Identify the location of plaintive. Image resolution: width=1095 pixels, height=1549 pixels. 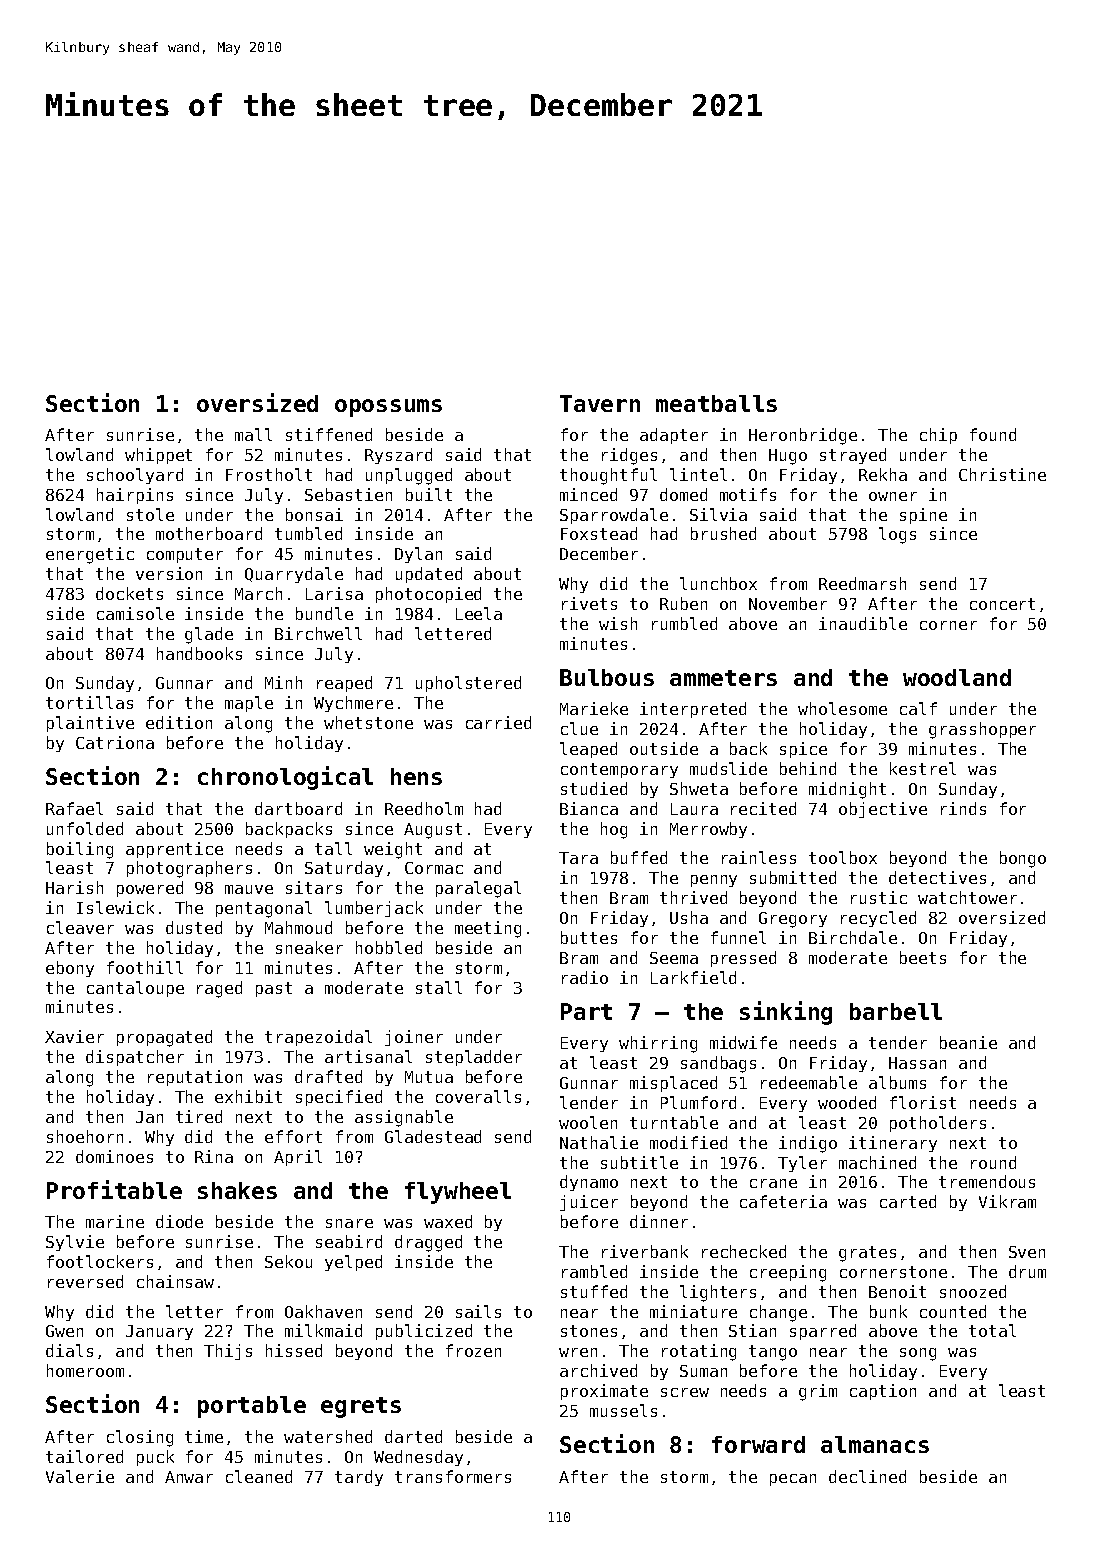
(90, 724).
